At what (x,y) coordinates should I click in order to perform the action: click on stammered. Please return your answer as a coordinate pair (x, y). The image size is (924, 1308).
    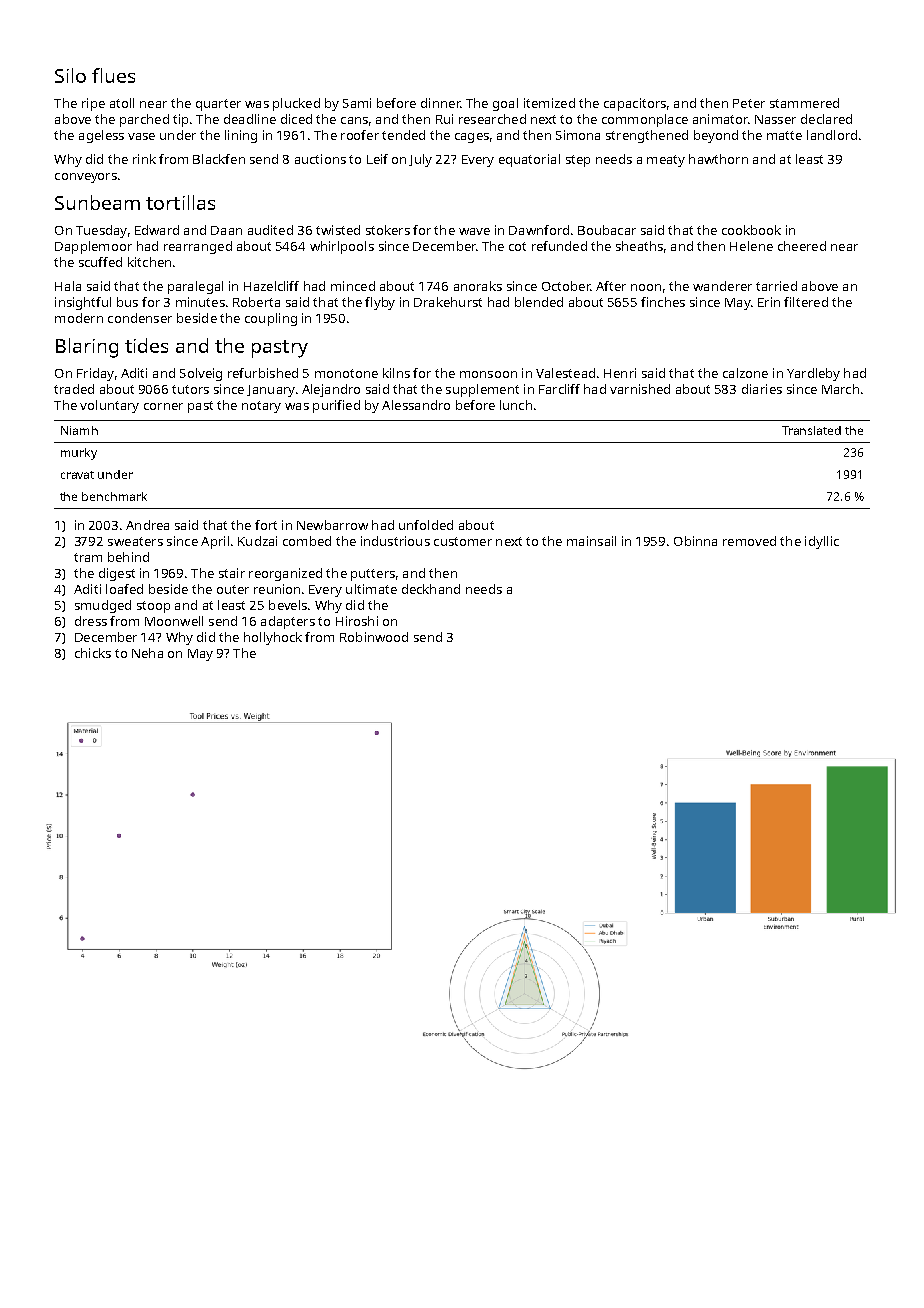
    Looking at the image, I should click on (804, 103).
